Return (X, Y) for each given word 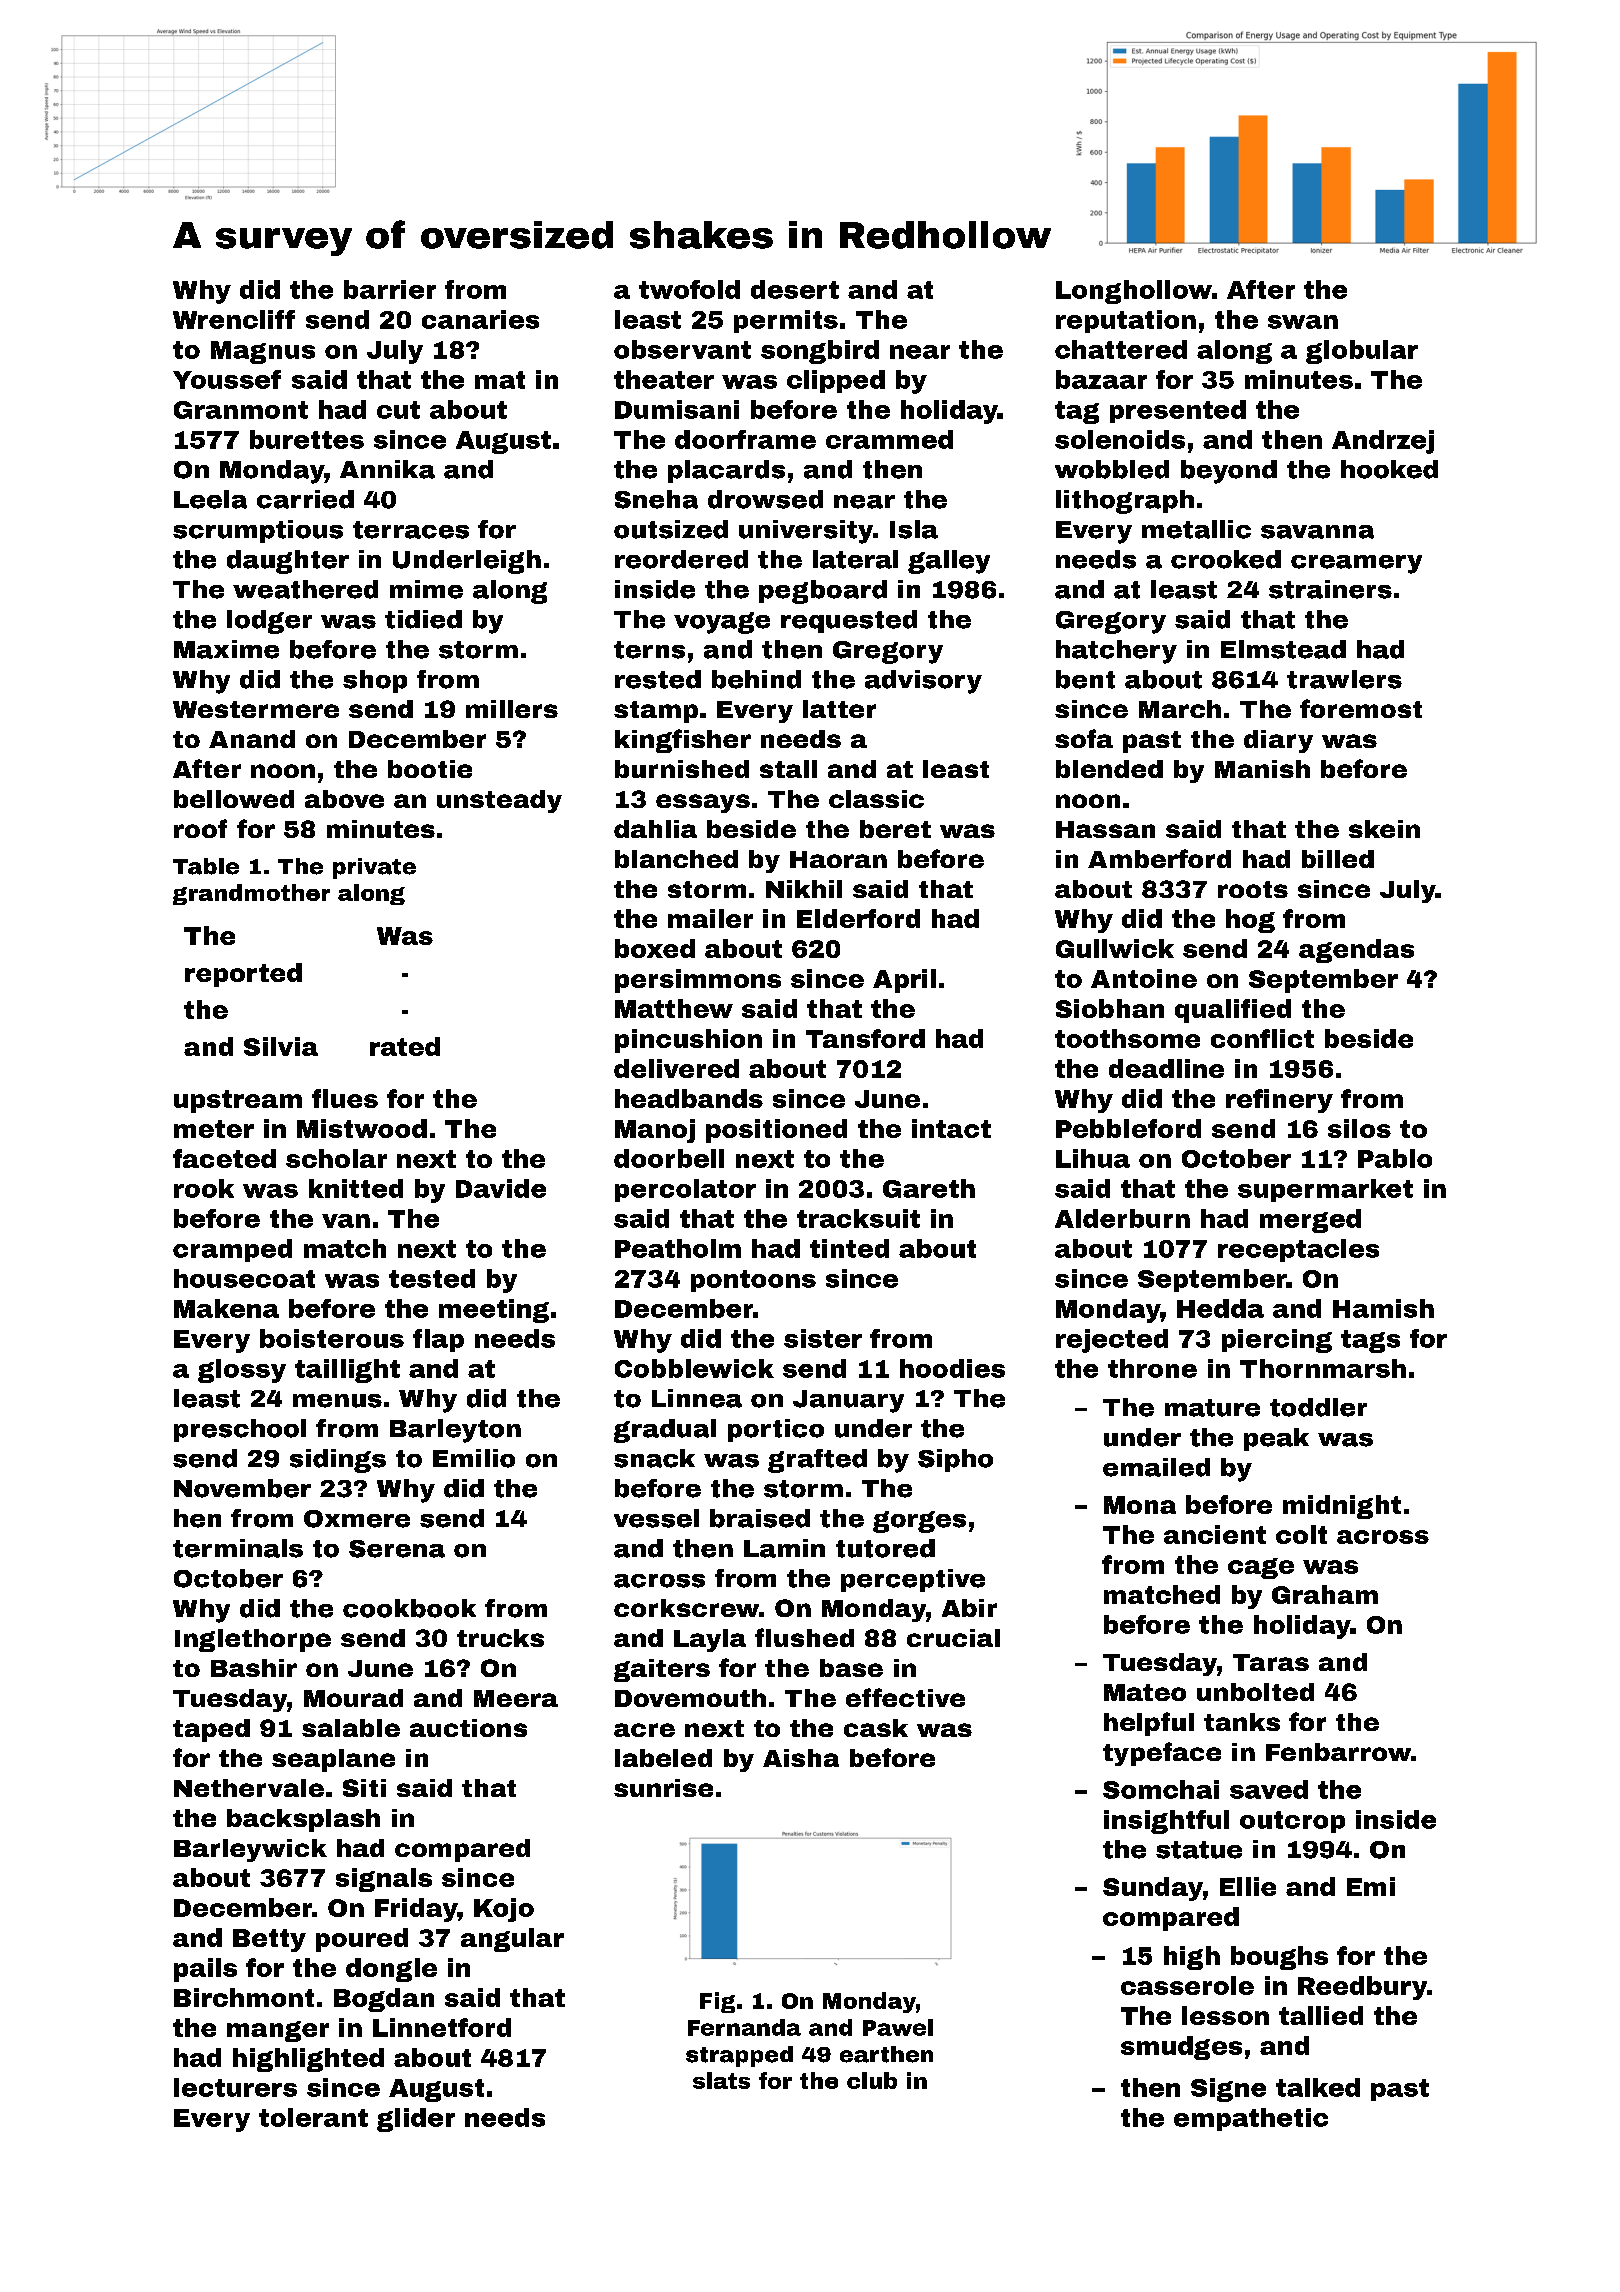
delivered (676, 1068)
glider (416, 2120)
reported (243, 975)
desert (795, 289)
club (872, 2080)
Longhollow (1134, 292)
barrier (390, 289)
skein (1384, 829)
